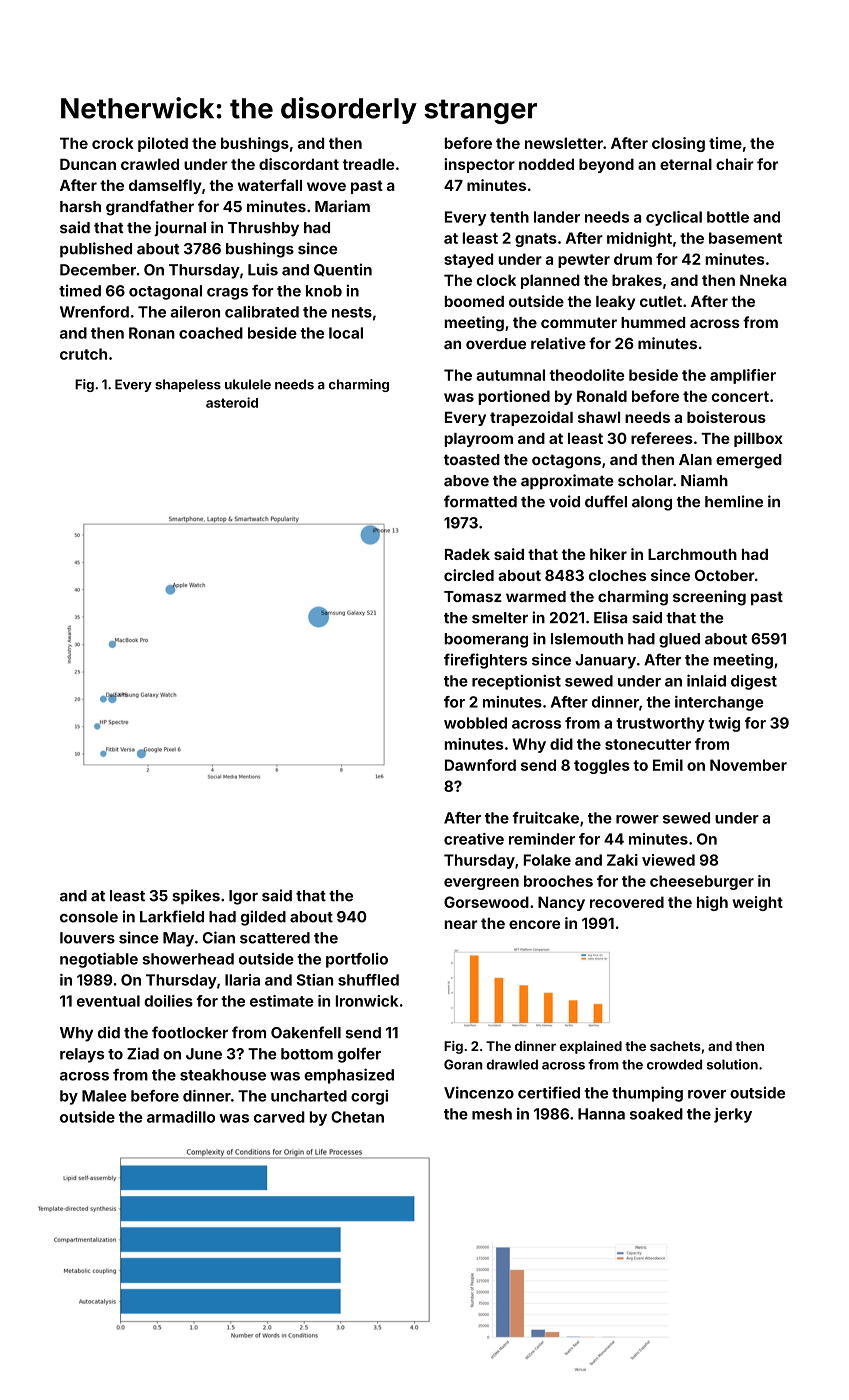 This page has width=849, height=1400. I want to click on toasted, so click(472, 459).
